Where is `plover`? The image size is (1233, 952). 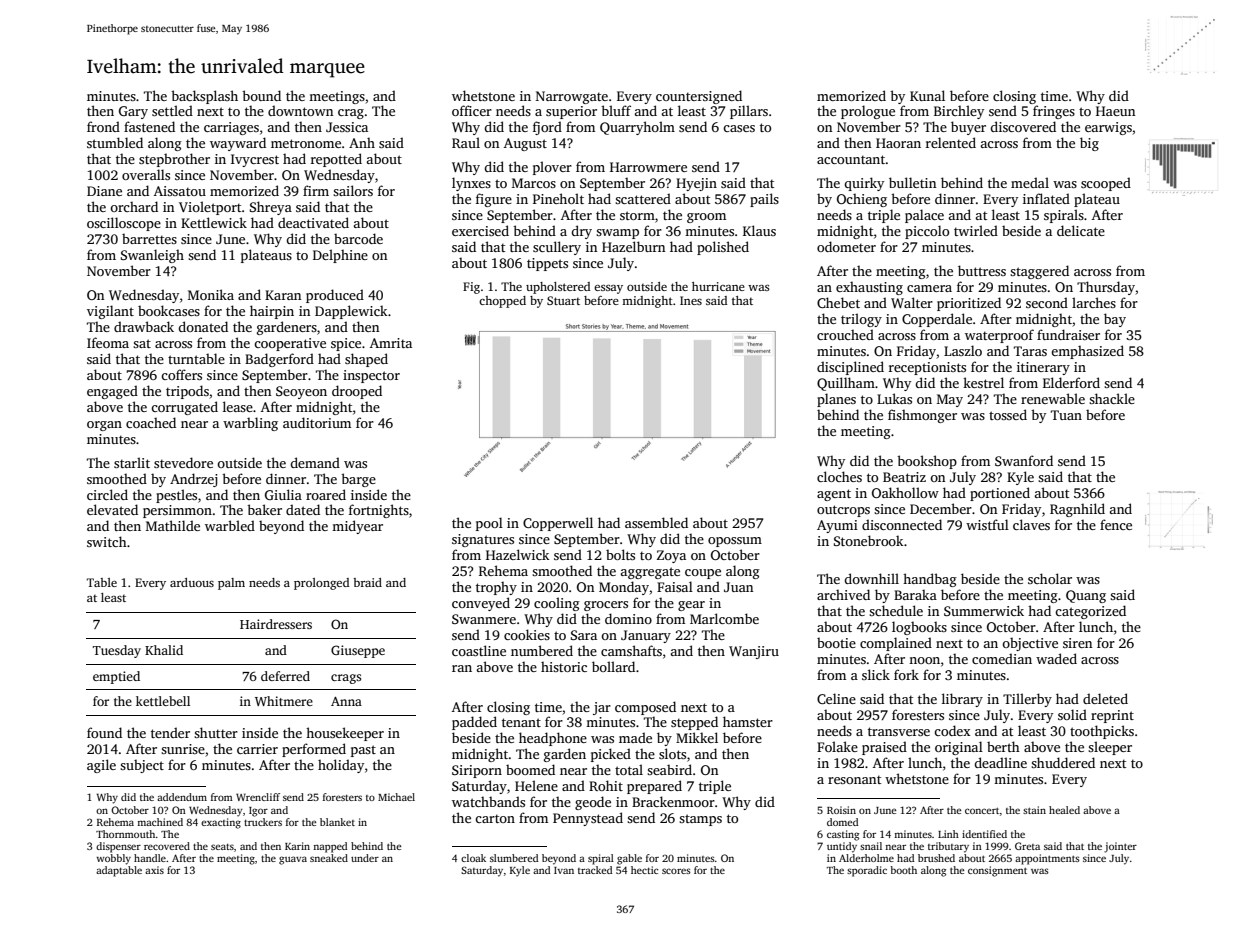
plover is located at coordinates (552, 168).
